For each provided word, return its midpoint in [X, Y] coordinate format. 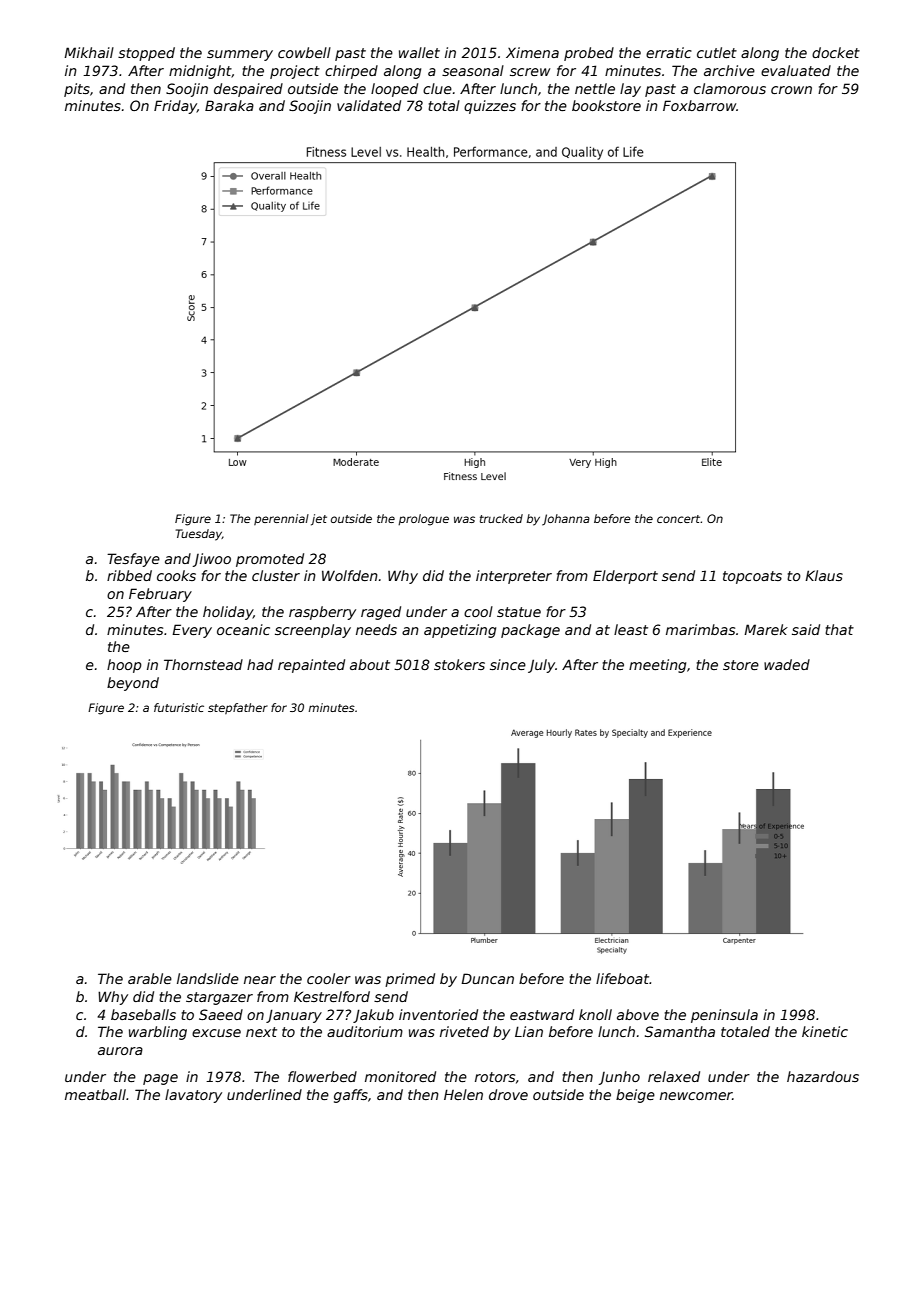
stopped [146, 54]
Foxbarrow [700, 105]
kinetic [825, 1031]
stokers [459, 664]
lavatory [193, 1096]
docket [836, 52]
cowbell [304, 52]
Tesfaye [133, 560]
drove [508, 1094]
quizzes [490, 107]
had [260, 664]
